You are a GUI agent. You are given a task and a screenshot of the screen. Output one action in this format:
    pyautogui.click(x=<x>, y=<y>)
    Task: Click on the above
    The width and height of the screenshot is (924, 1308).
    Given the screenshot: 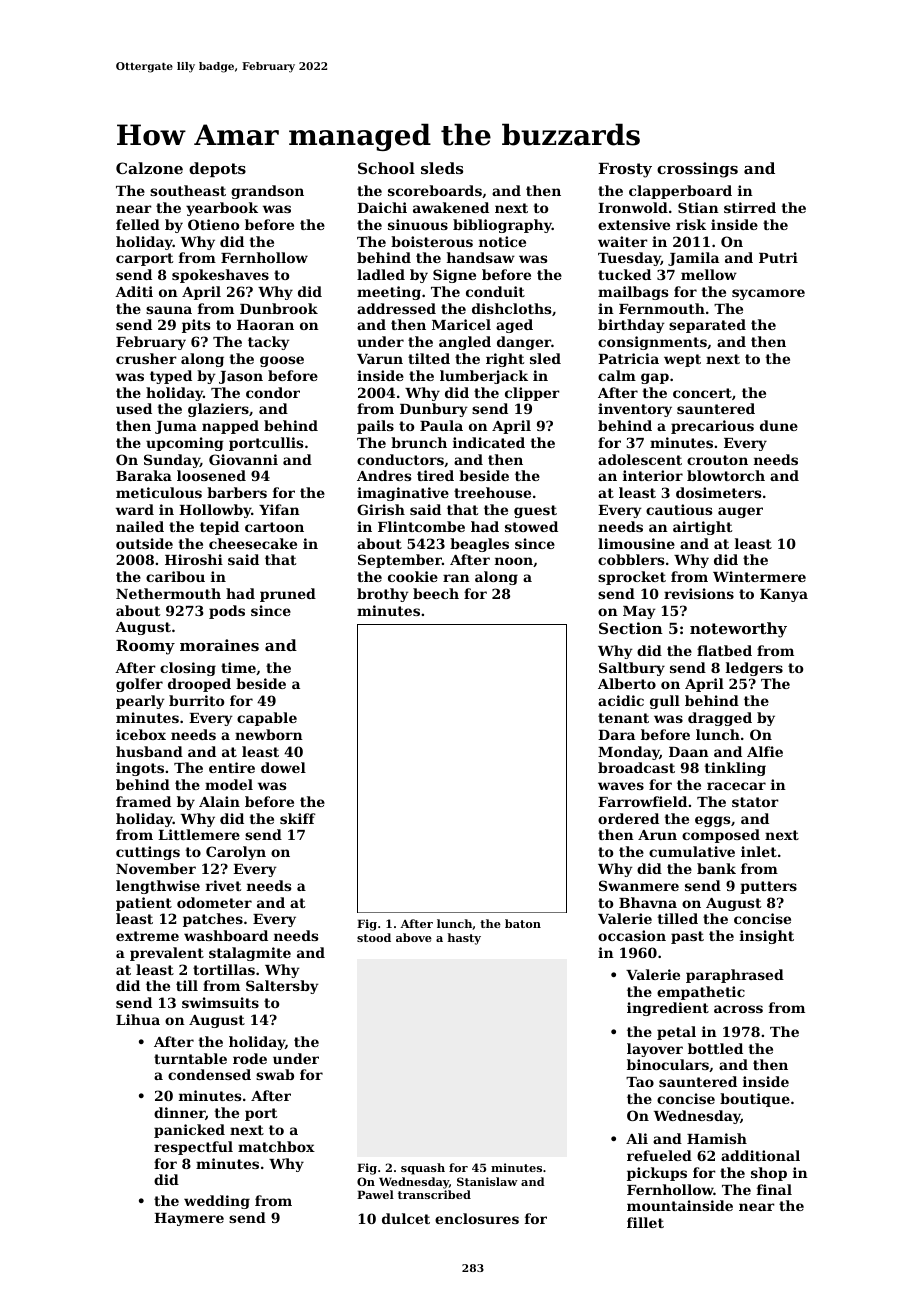 What is the action you would take?
    pyautogui.click(x=414, y=937)
